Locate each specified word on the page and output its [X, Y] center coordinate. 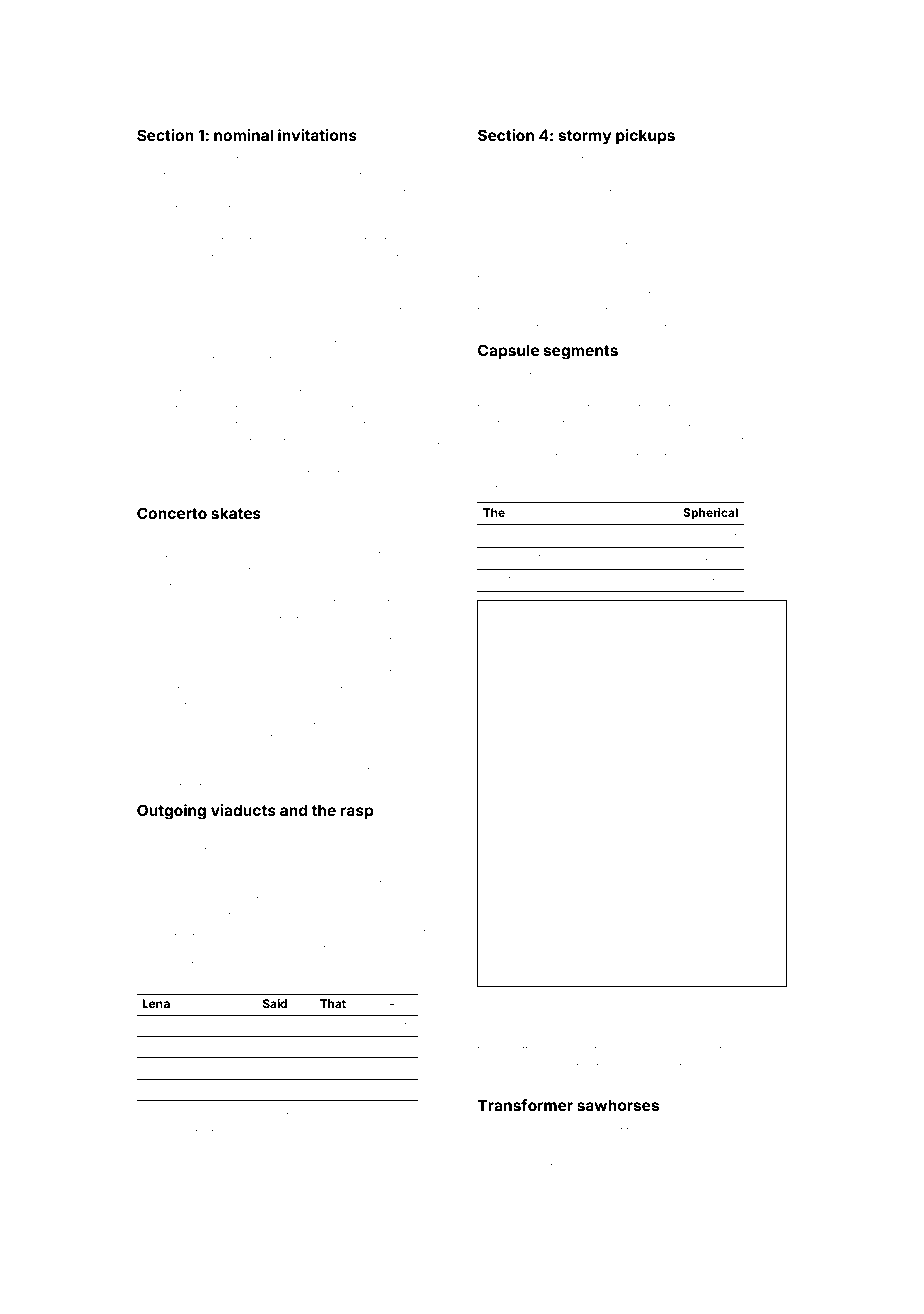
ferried [524, 579]
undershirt [164, 328]
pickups [645, 136]
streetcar [407, 641]
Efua [331, 1046]
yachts [298, 475]
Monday [519, 215]
